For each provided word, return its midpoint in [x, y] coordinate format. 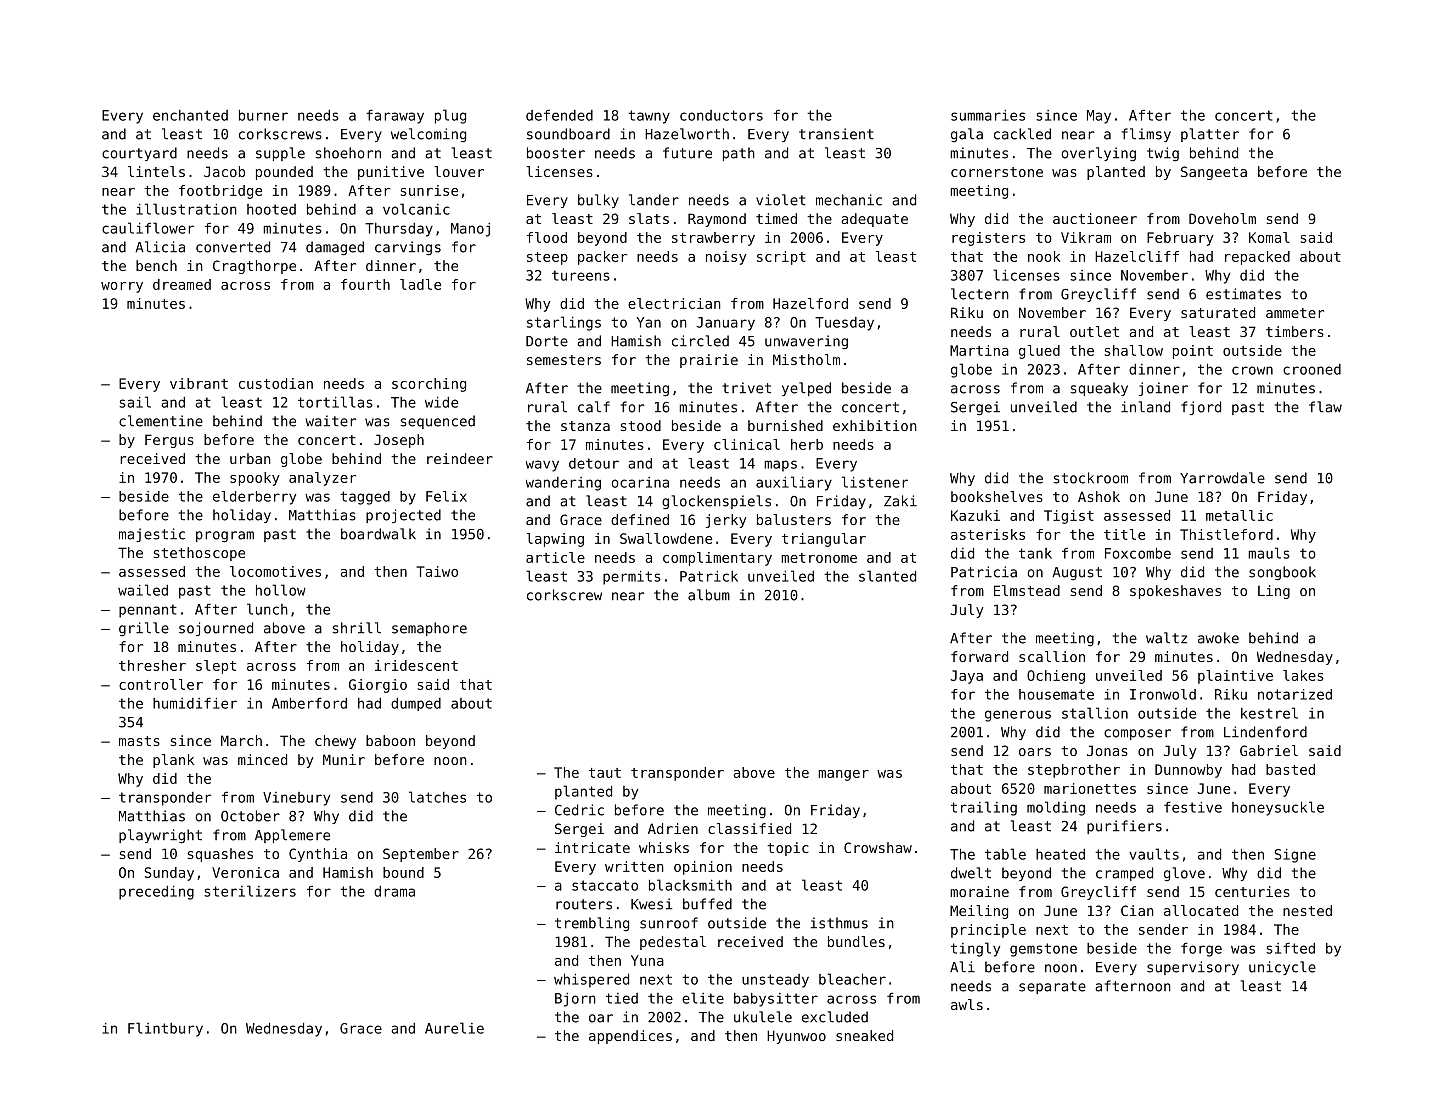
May [1099, 117]
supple [280, 154]
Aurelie [454, 1028]
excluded [835, 1017]
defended [559, 115]
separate [1052, 987]
